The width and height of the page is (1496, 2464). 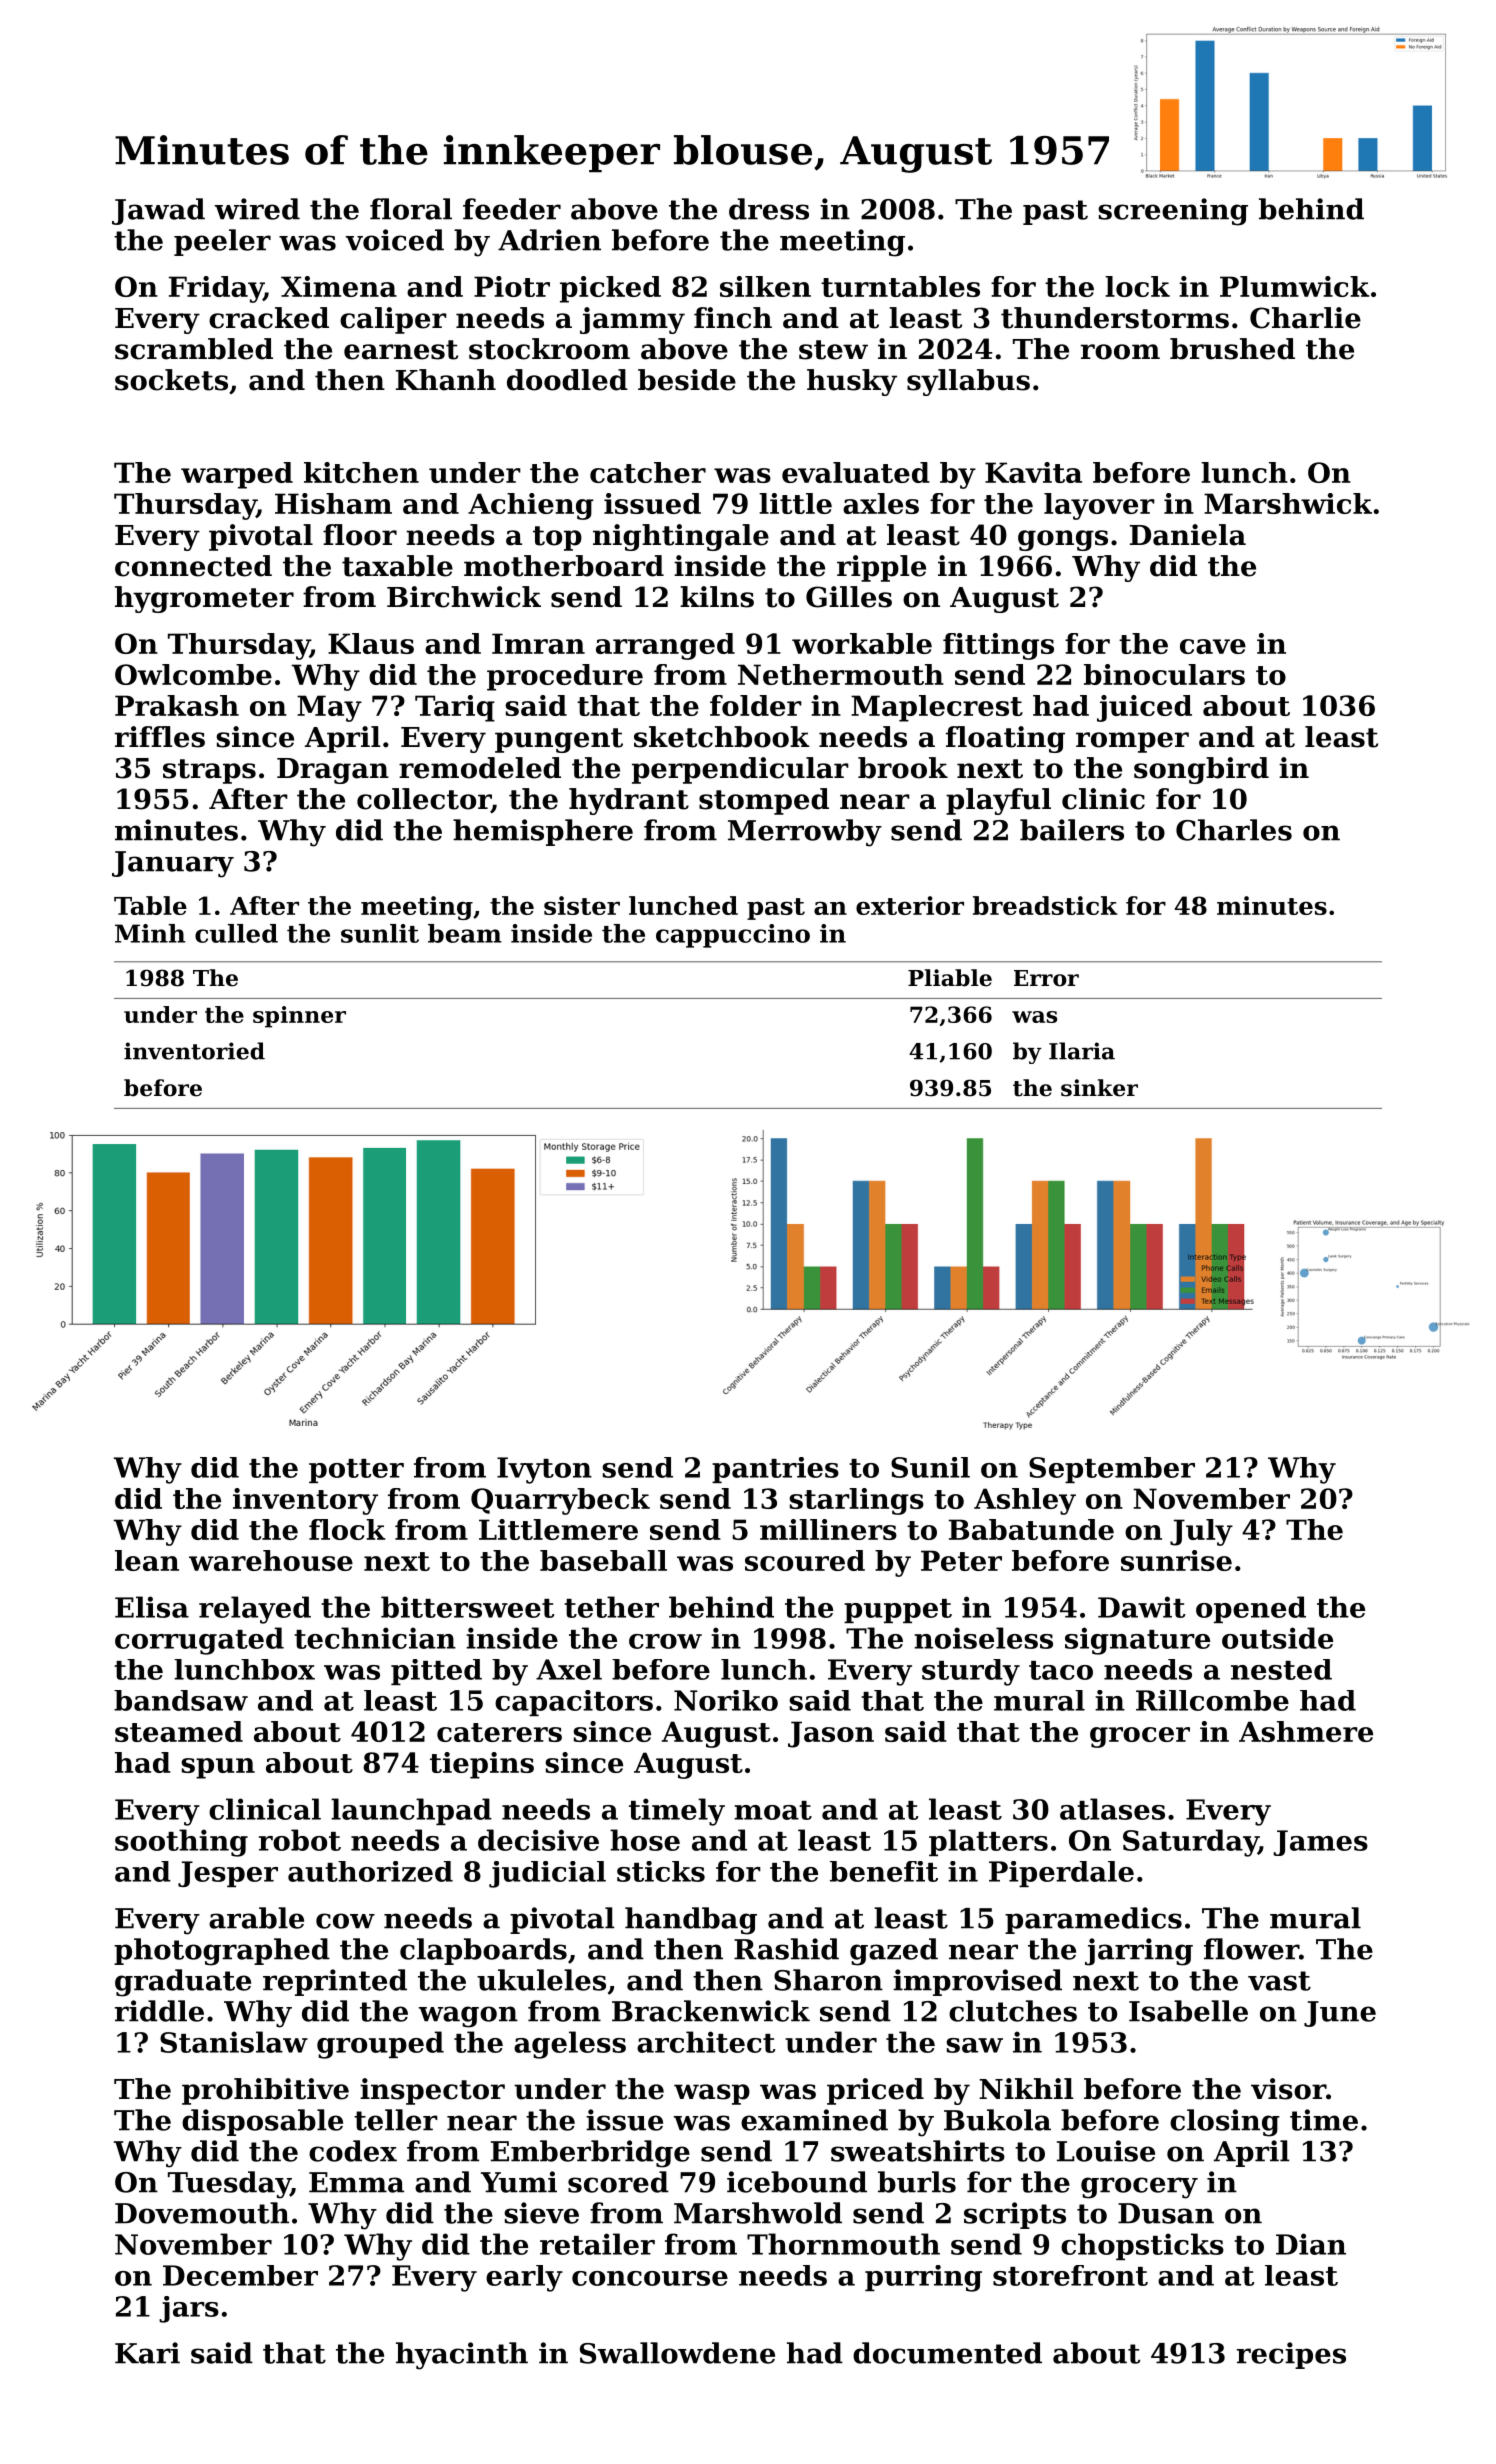 What do you see at coordinates (411, 209) in the page?
I see `floral` at bounding box center [411, 209].
